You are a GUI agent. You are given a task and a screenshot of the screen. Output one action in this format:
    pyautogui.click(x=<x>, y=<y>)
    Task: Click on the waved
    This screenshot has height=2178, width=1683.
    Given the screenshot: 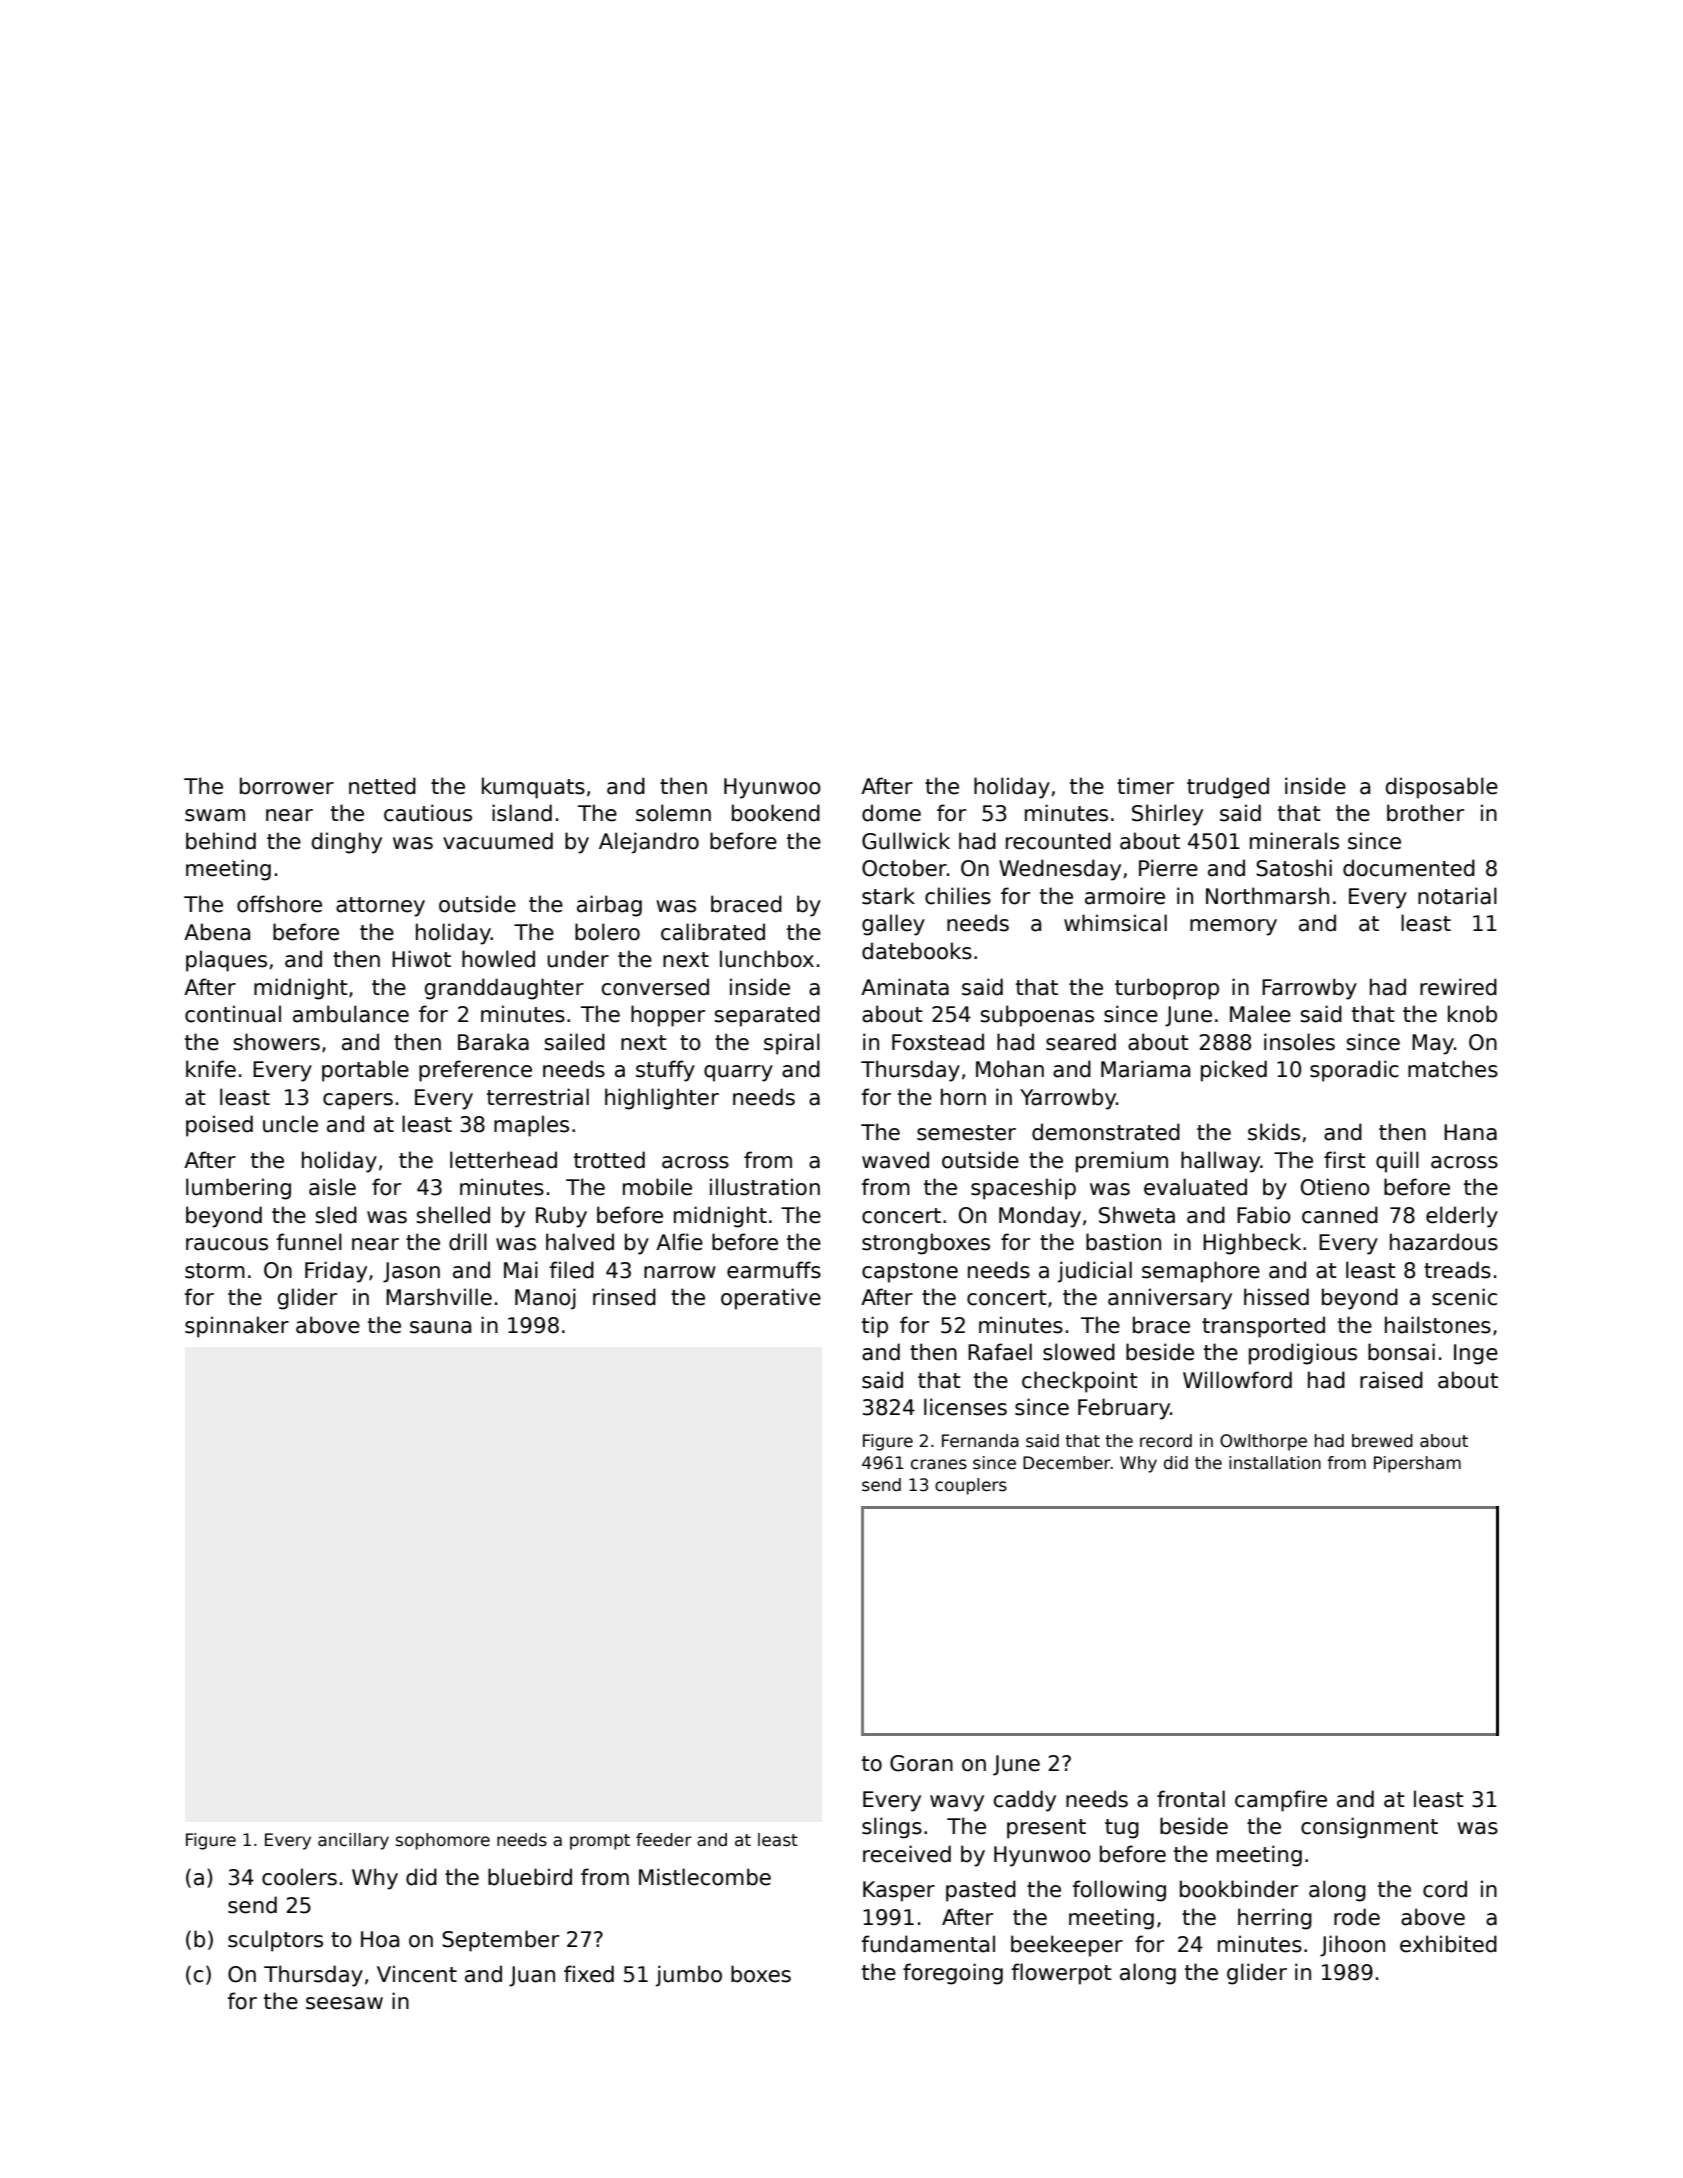 What is the action you would take?
    pyautogui.click(x=895, y=1160)
